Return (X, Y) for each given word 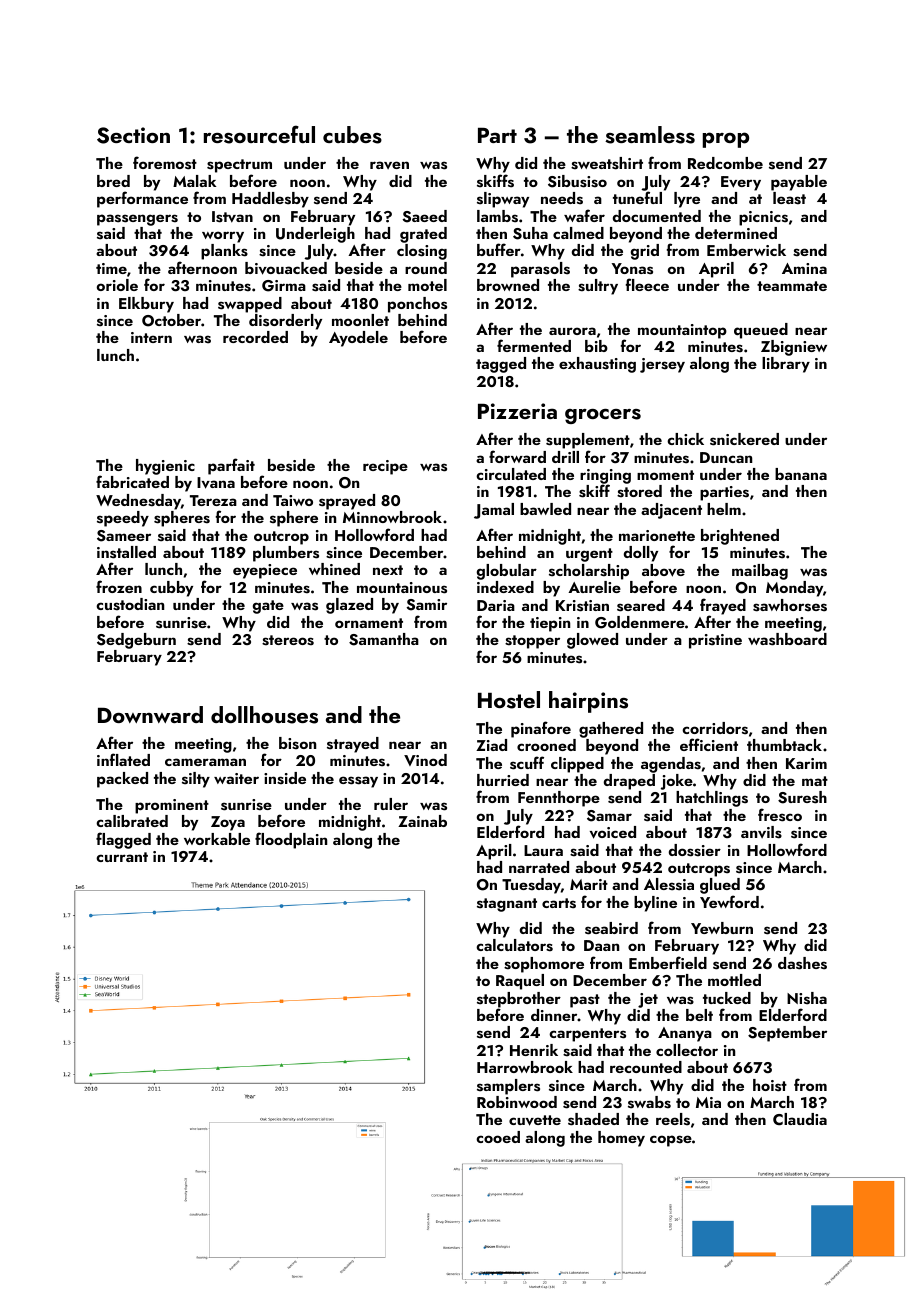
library (786, 365)
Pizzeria (517, 411)
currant (122, 857)
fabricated (132, 482)
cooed (498, 1137)
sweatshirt (607, 163)
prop (726, 140)
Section (133, 135)
